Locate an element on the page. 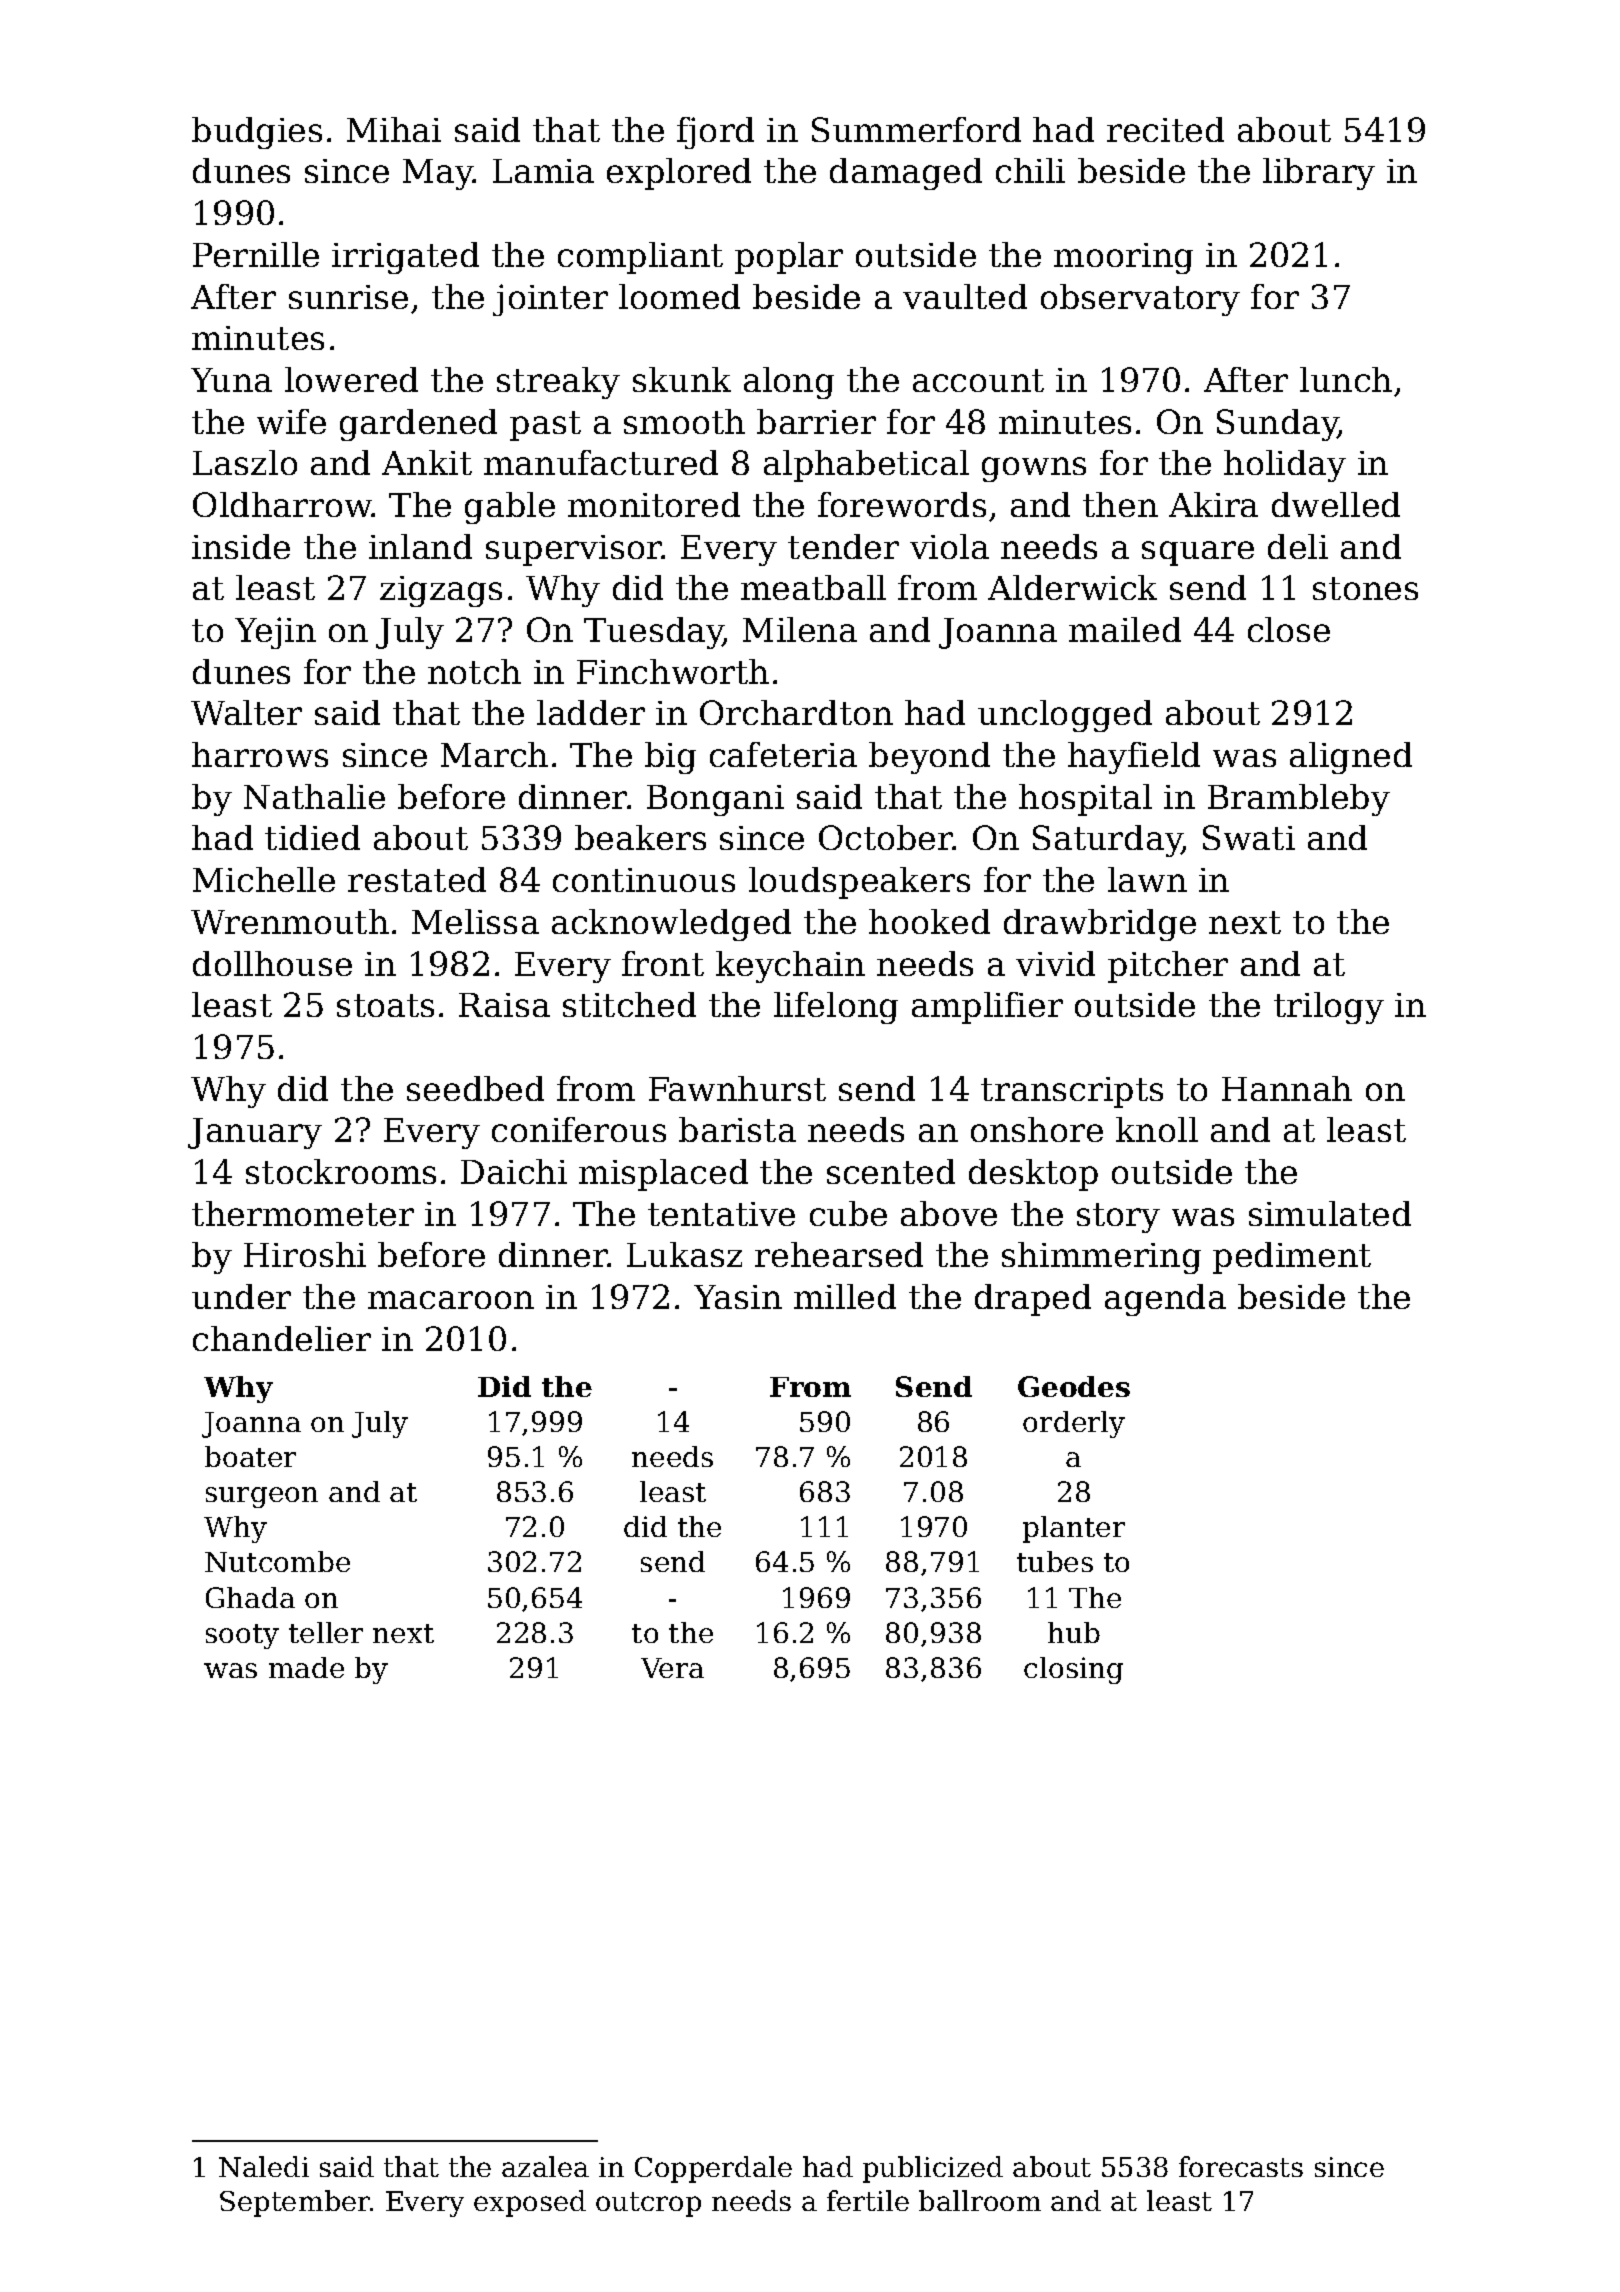  planter is located at coordinates (1074, 1529).
